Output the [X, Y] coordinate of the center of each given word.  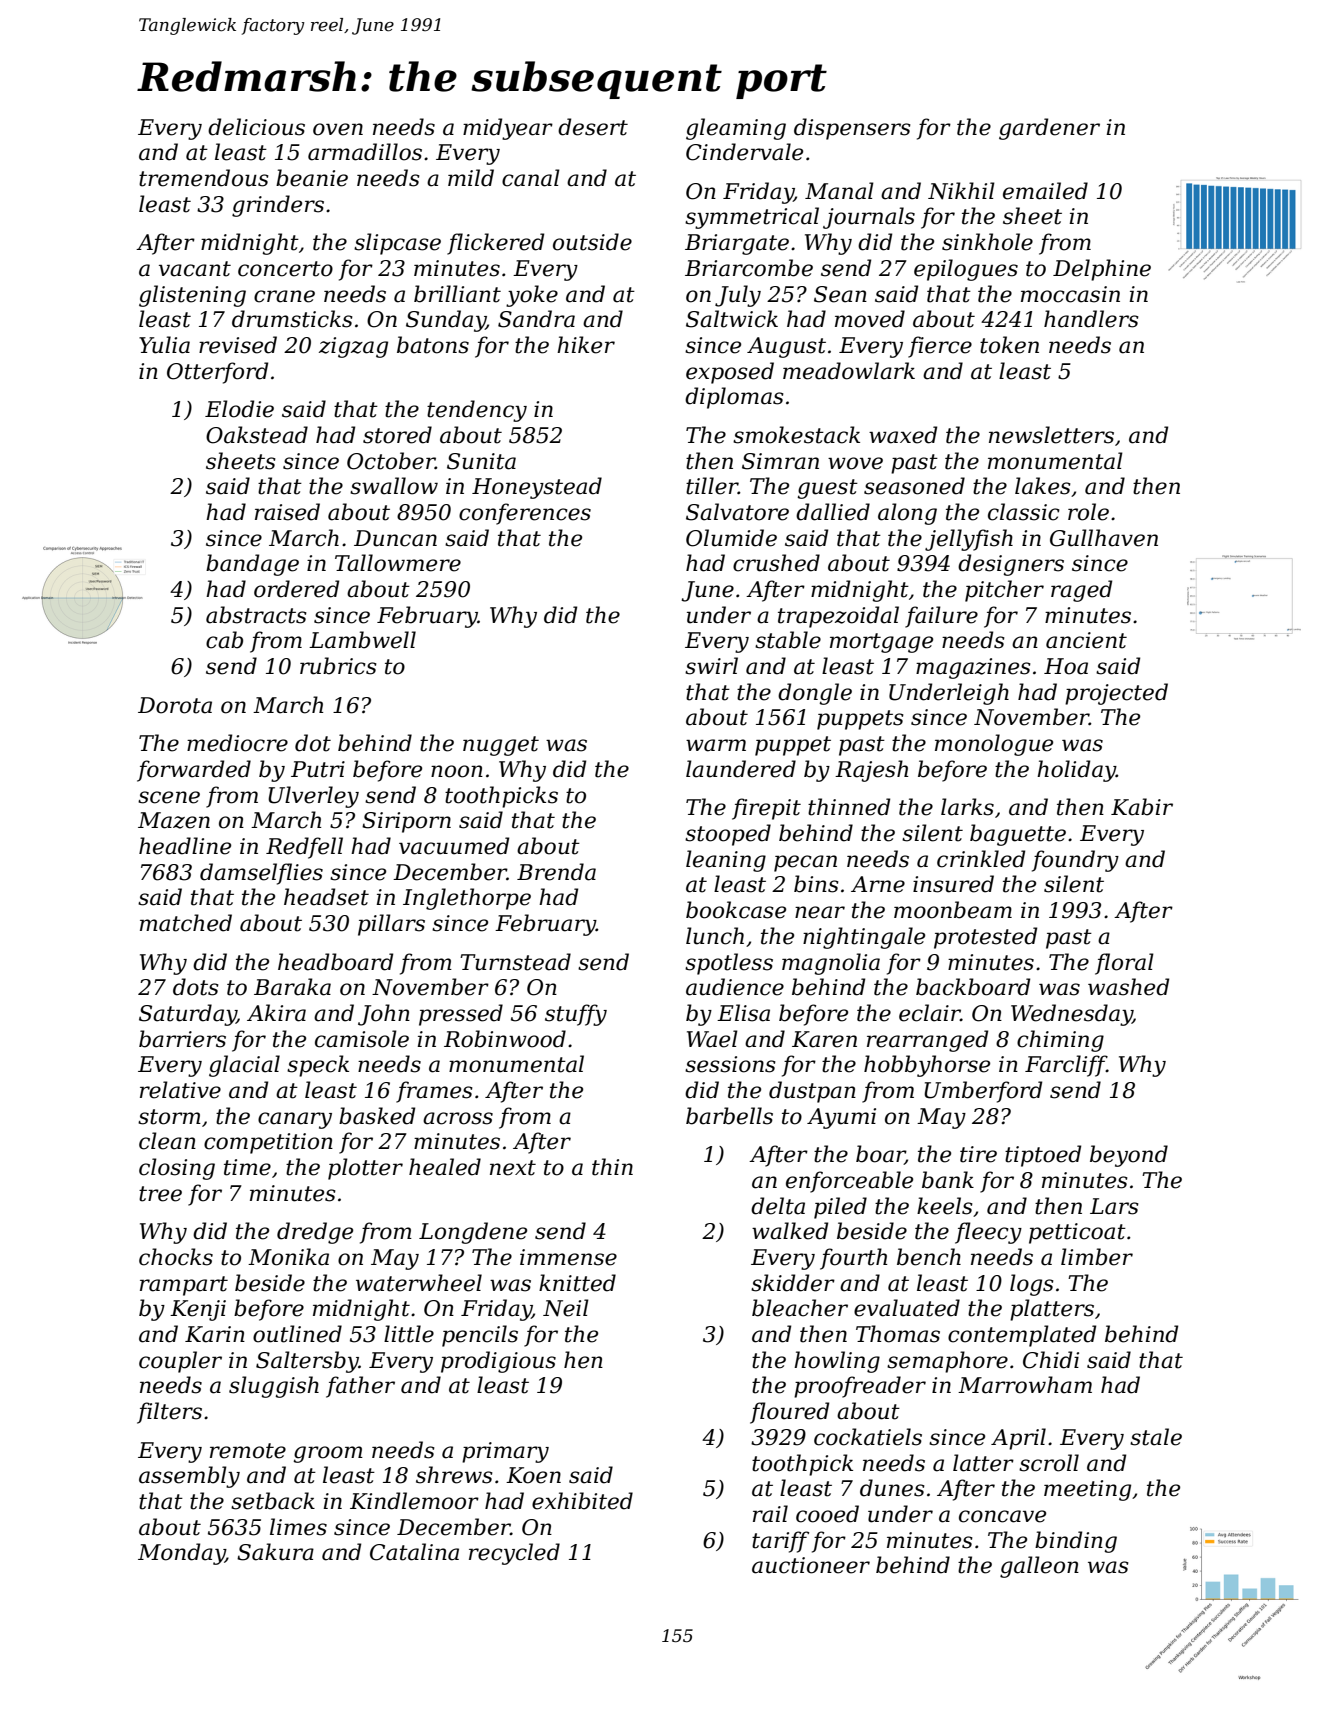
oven [338, 129]
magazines [973, 668]
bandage [252, 565]
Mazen [174, 820]
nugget [501, 746]
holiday [1076, 771]
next [513, 1168]
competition [268, 1143]
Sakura [275, 1552]
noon [457, 771]
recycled [514, 1554]
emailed [1045, 191]
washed [1128, 987]
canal [531, 178]
